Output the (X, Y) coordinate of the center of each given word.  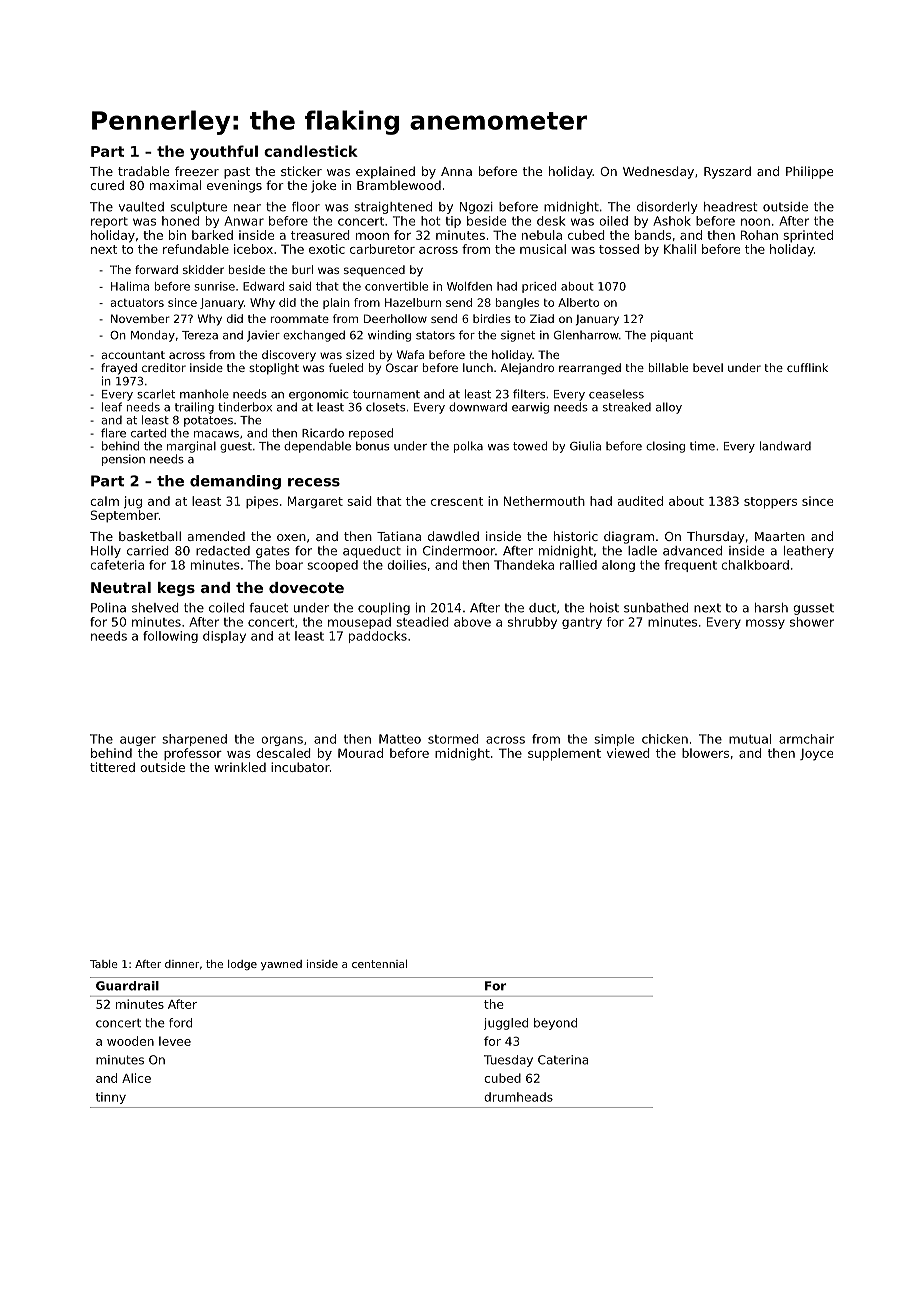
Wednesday (658, 172)
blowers (705, 753)
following (170, 637)
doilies (407, 565)
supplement (564, 754)
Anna (456, 171)
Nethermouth (544, 501)
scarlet (156, 394)
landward (785, 446)
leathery (809, 552)
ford (180, 1023)
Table (104, 964)
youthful (224, 152)
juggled (506, 1024)
